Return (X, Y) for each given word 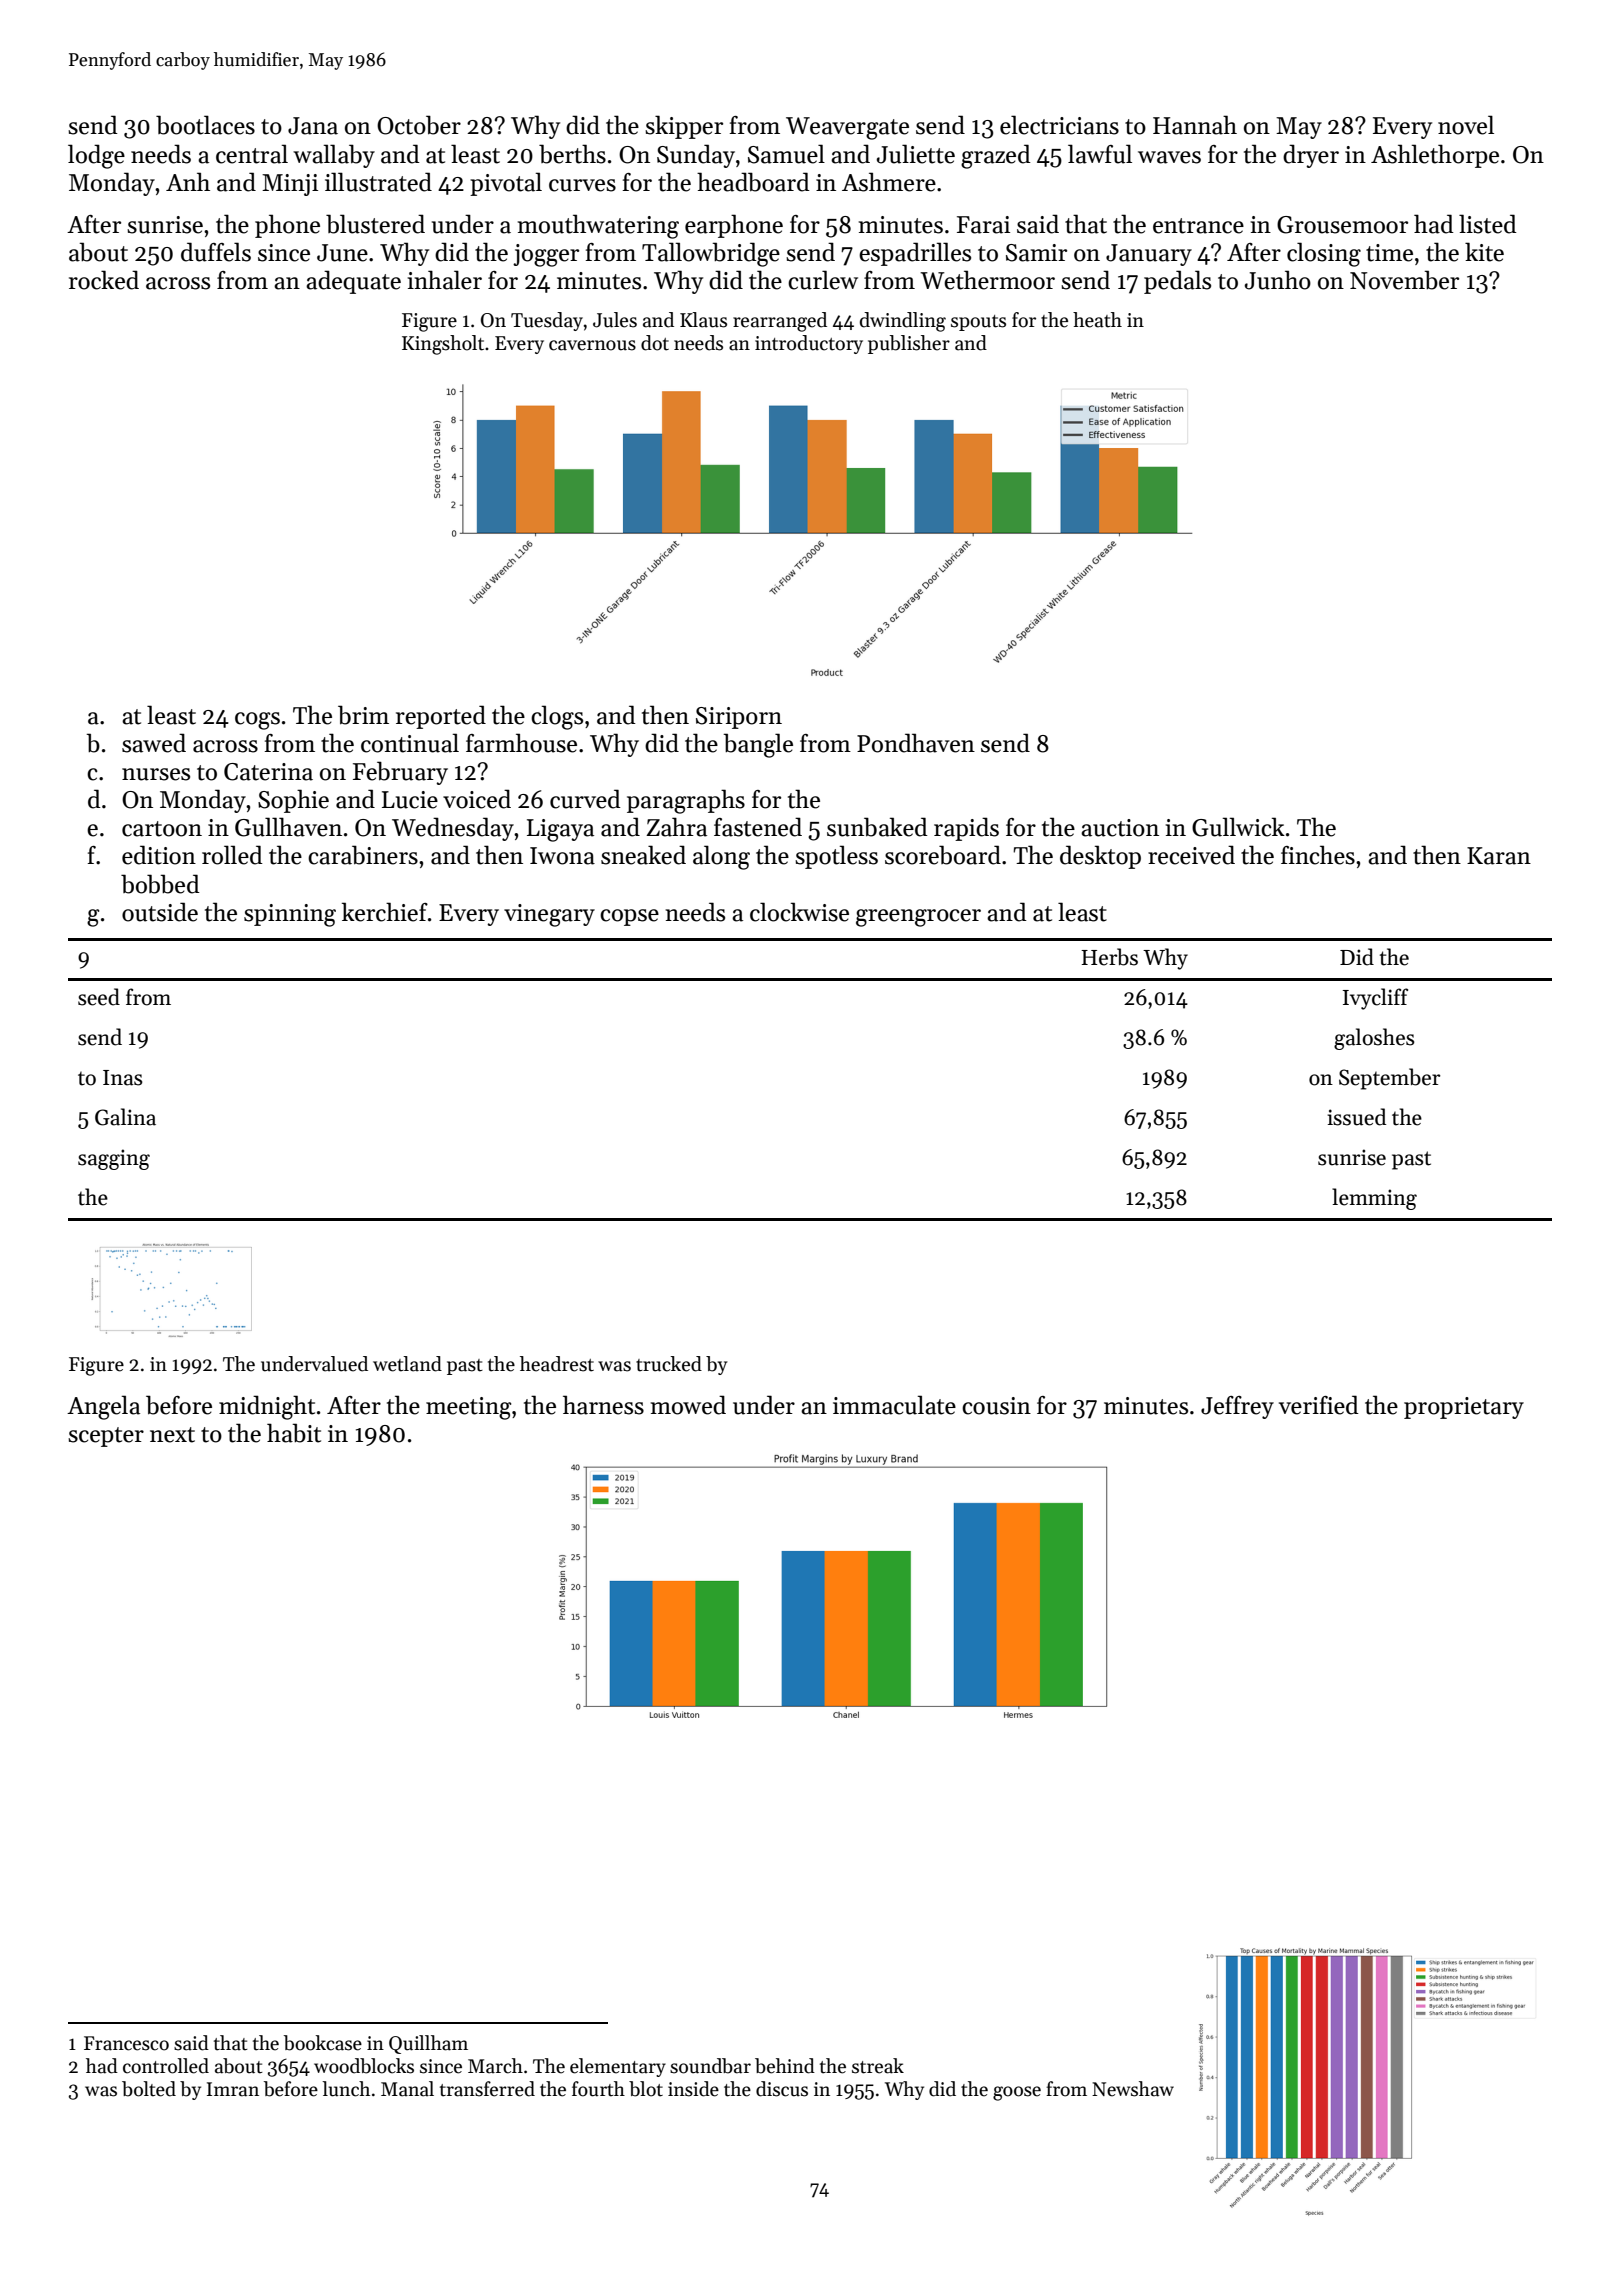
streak (878, 2066)
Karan (1499, 856)
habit (294, 1433)
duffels (216, 252)
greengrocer (918, 918)
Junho (1278, 280)
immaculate (894, 1405)
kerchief (385, 912)
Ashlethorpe (1435, 156)
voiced (477, 799)
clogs (557, 717)
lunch (346, 2089)
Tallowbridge (711, 254)
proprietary (1464, 1408)
